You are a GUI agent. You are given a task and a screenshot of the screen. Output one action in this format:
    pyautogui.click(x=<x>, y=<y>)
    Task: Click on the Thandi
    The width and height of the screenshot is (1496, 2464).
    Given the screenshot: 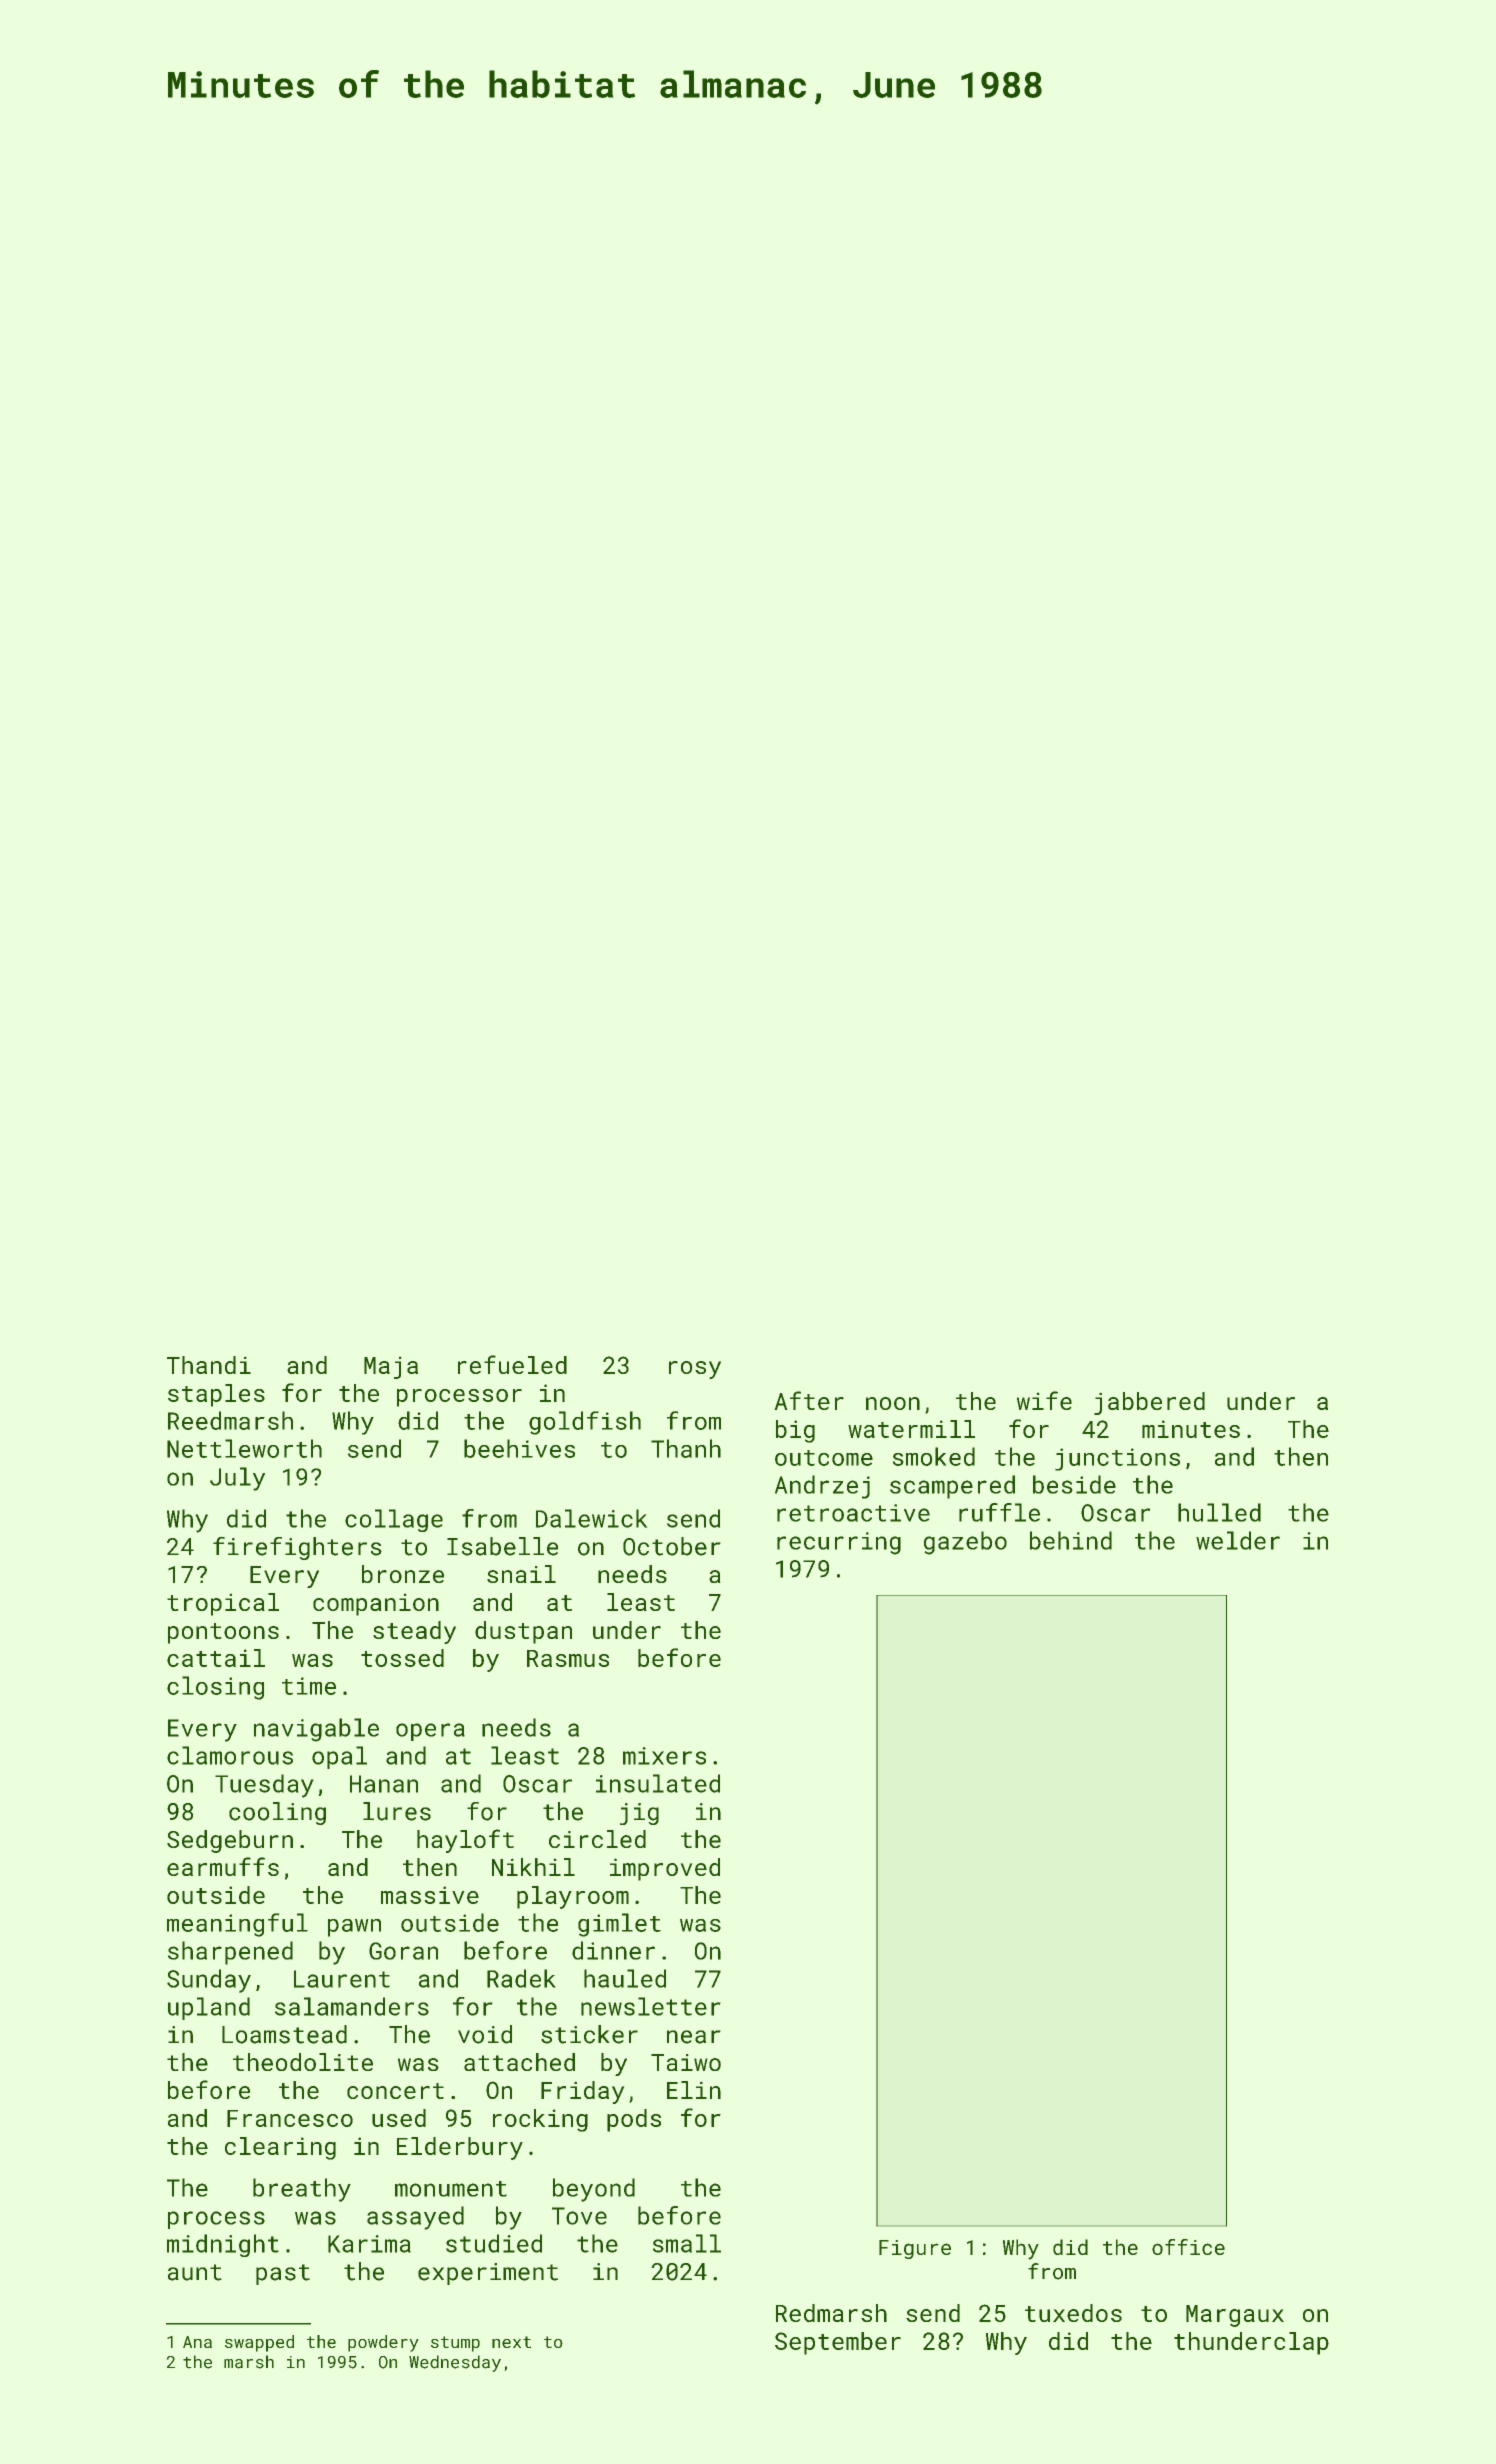 What is the action you would take?
    pyautogui.click(x=209, y=1365)
